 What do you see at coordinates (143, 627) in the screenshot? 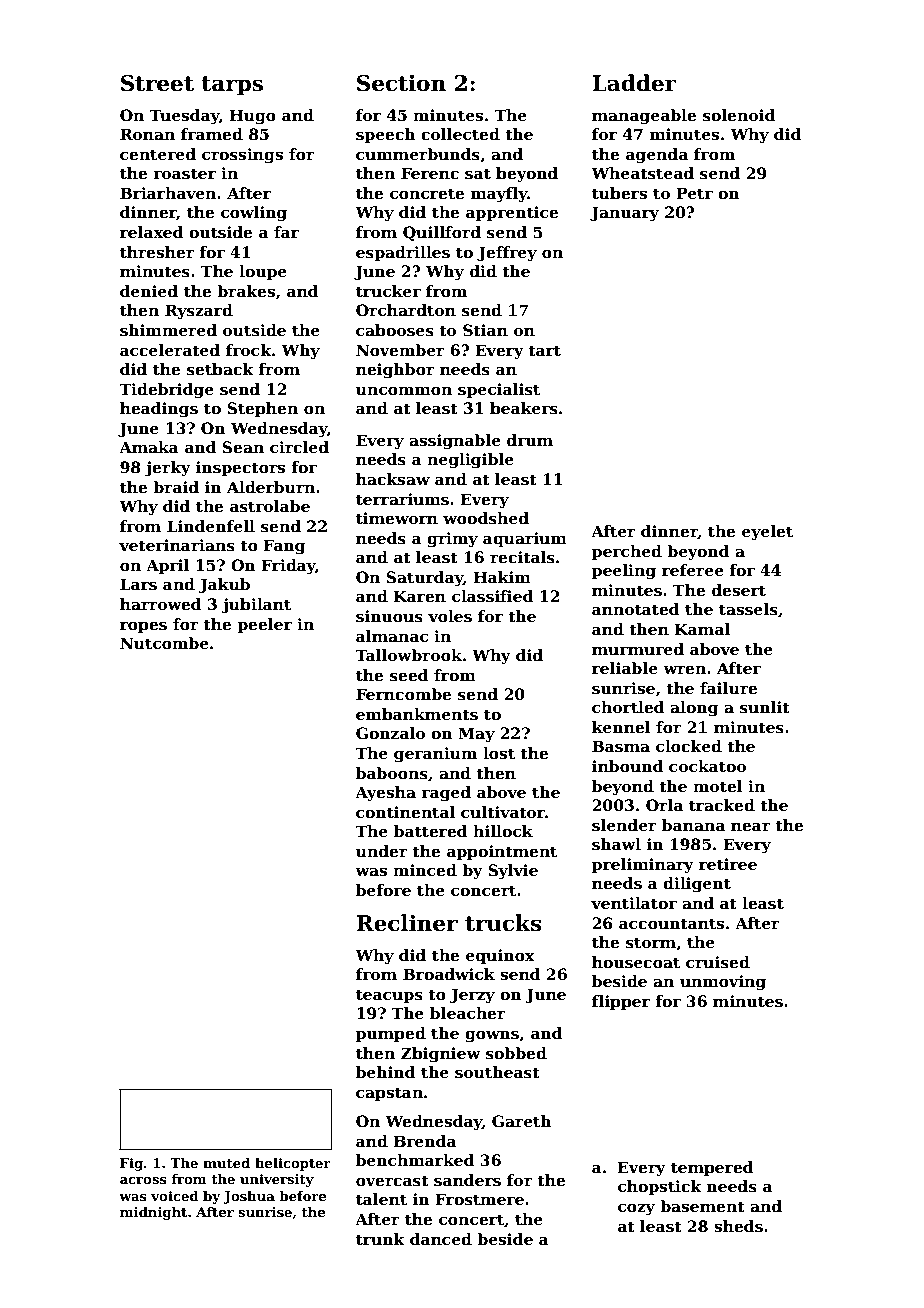
I see `ropes` at bounding box center [143, 627].
